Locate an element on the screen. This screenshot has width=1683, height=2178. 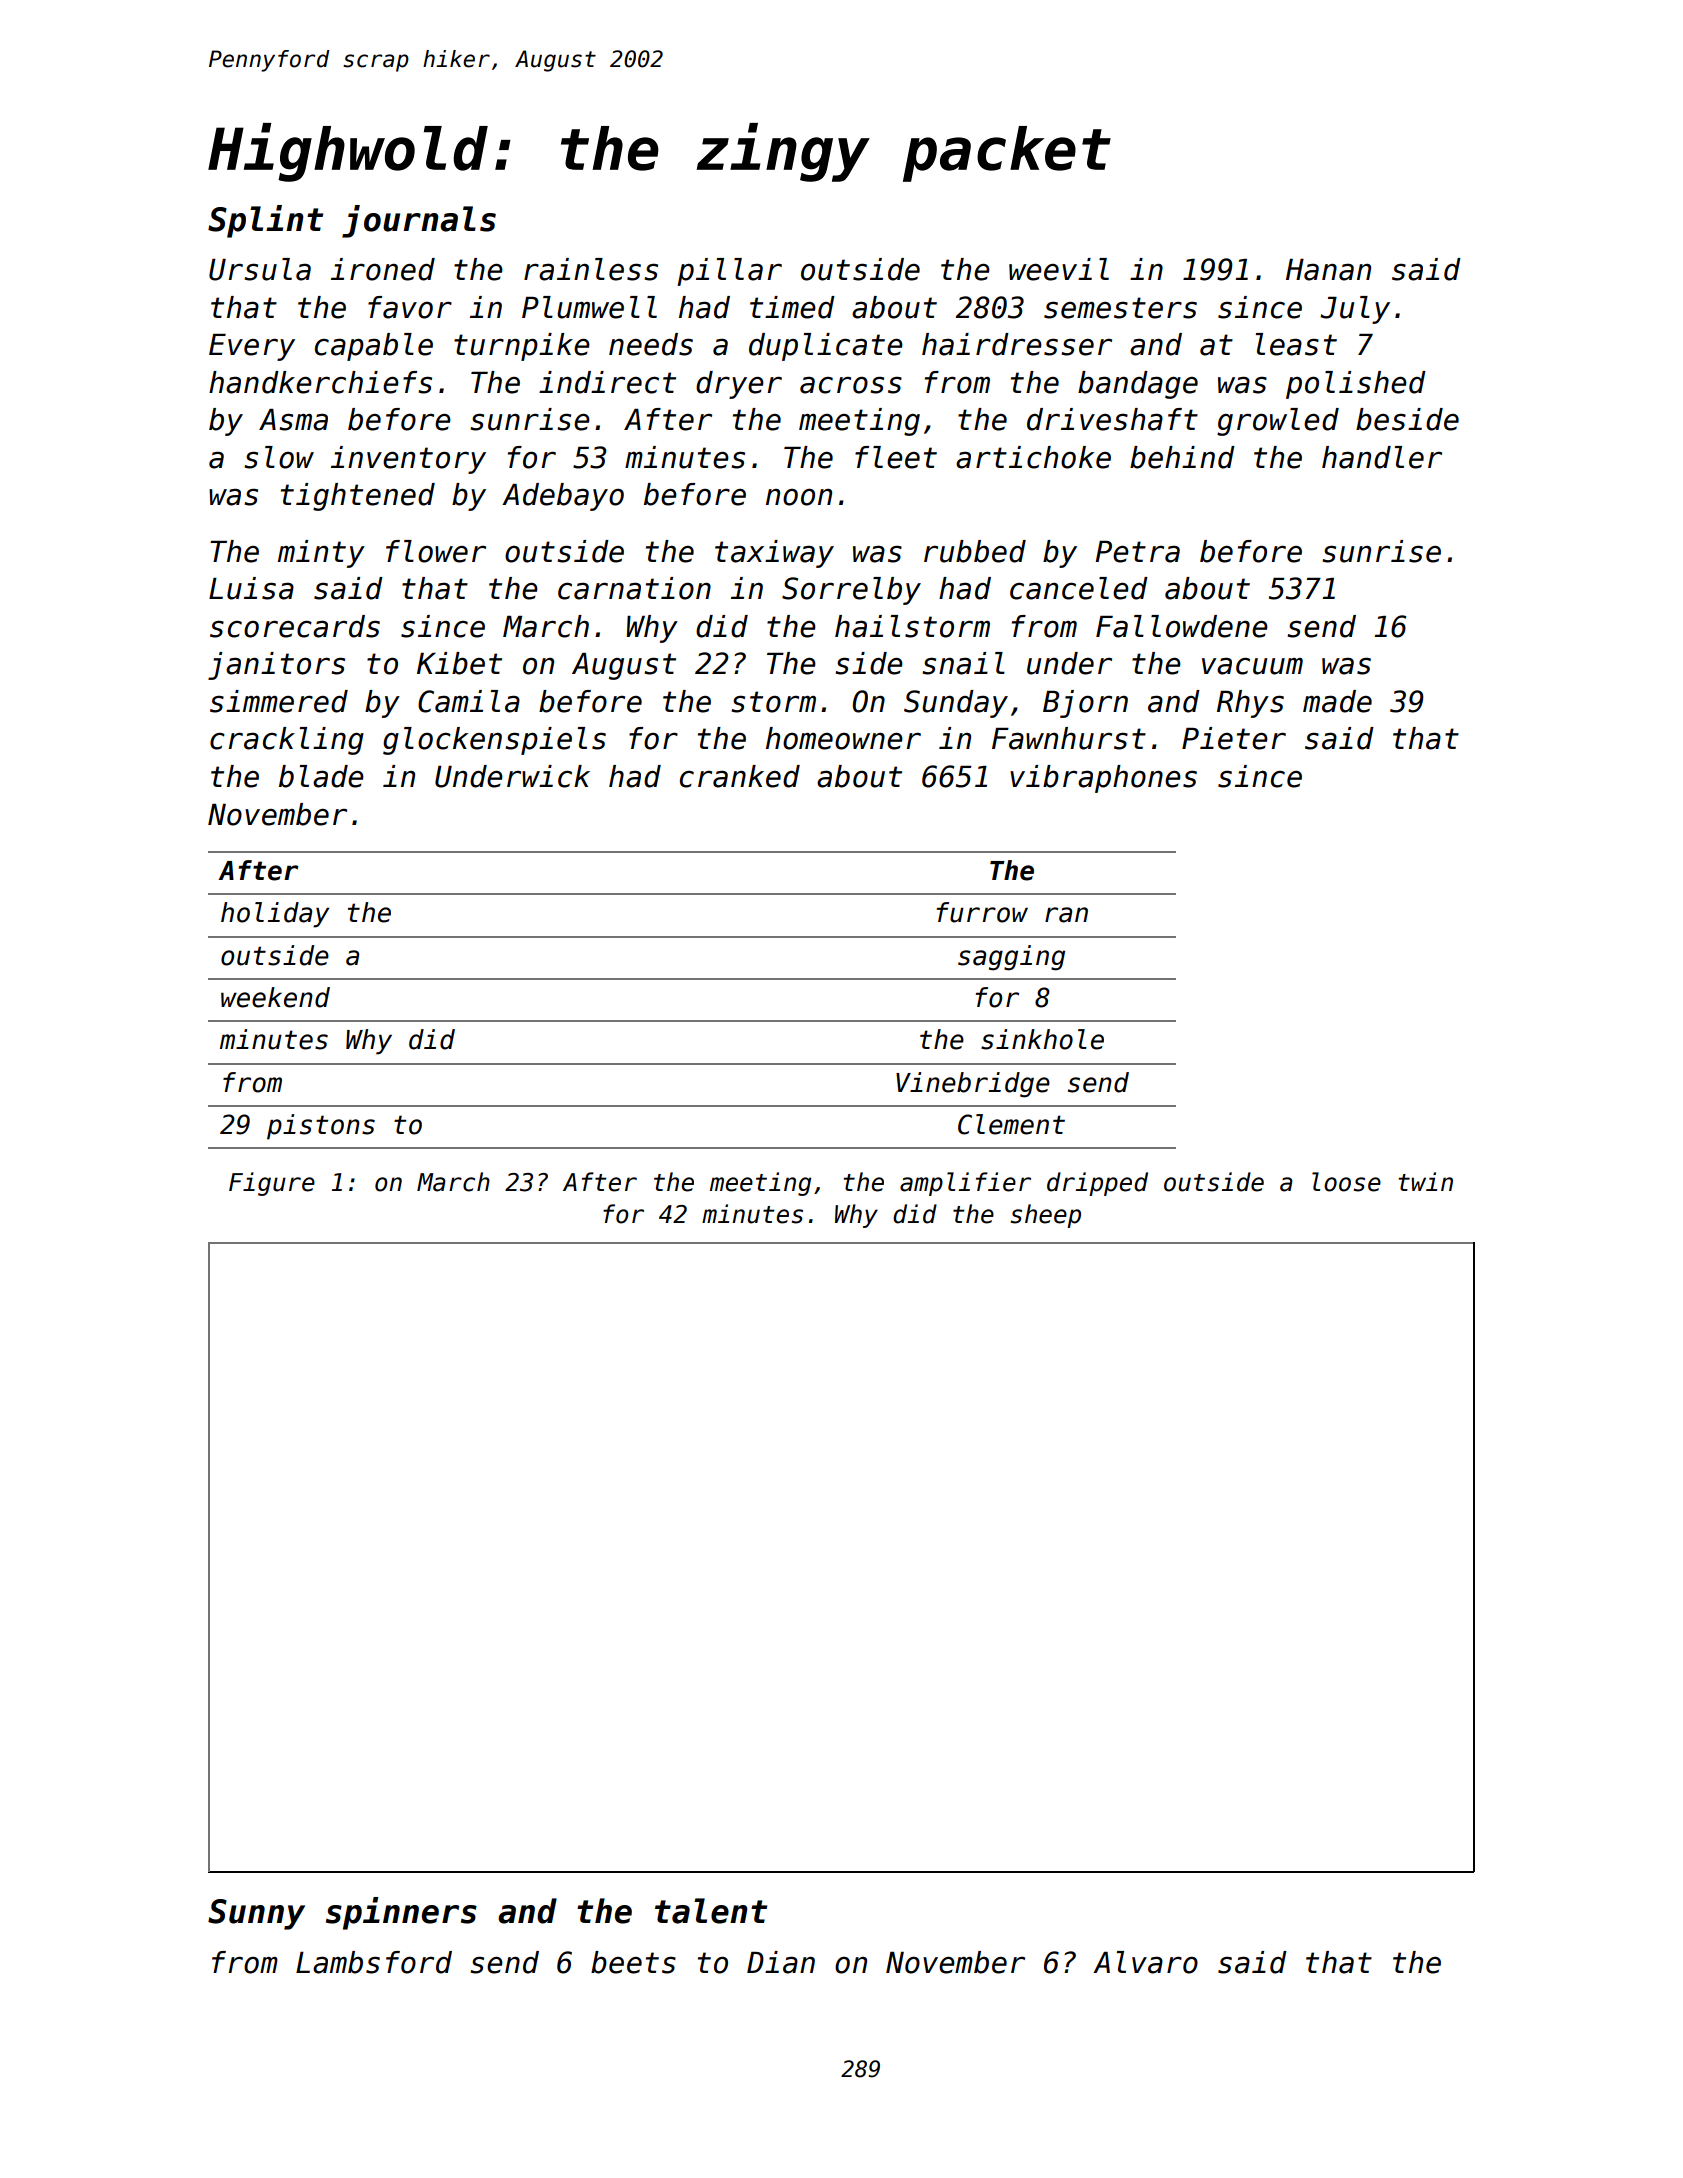
pistons is located at coordinates (321, 1127).
